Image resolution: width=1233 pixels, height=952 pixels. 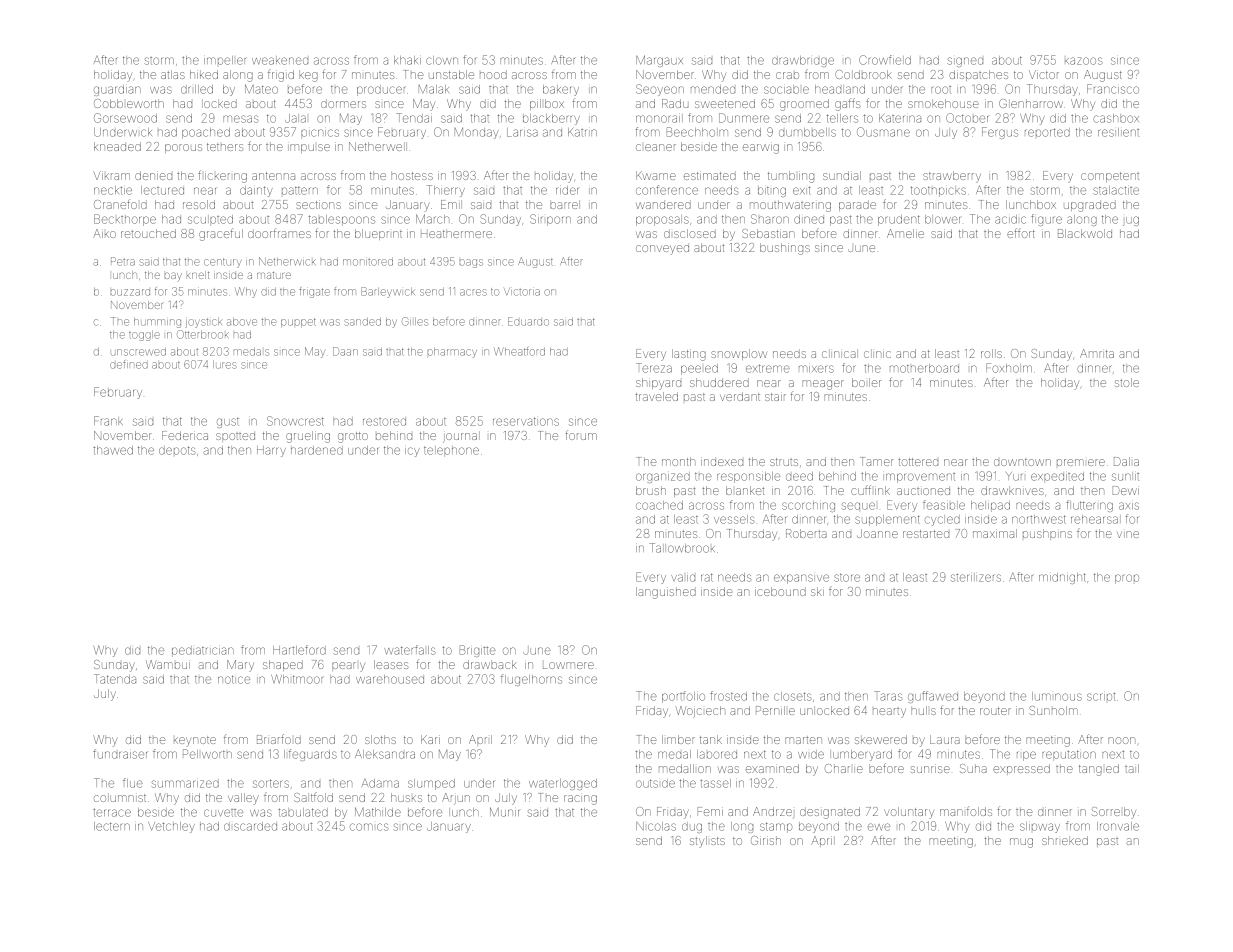 What do you see at coordinates (162, 190) in the screenshot?
I see `lectured` at bounding box center [162, 190].
